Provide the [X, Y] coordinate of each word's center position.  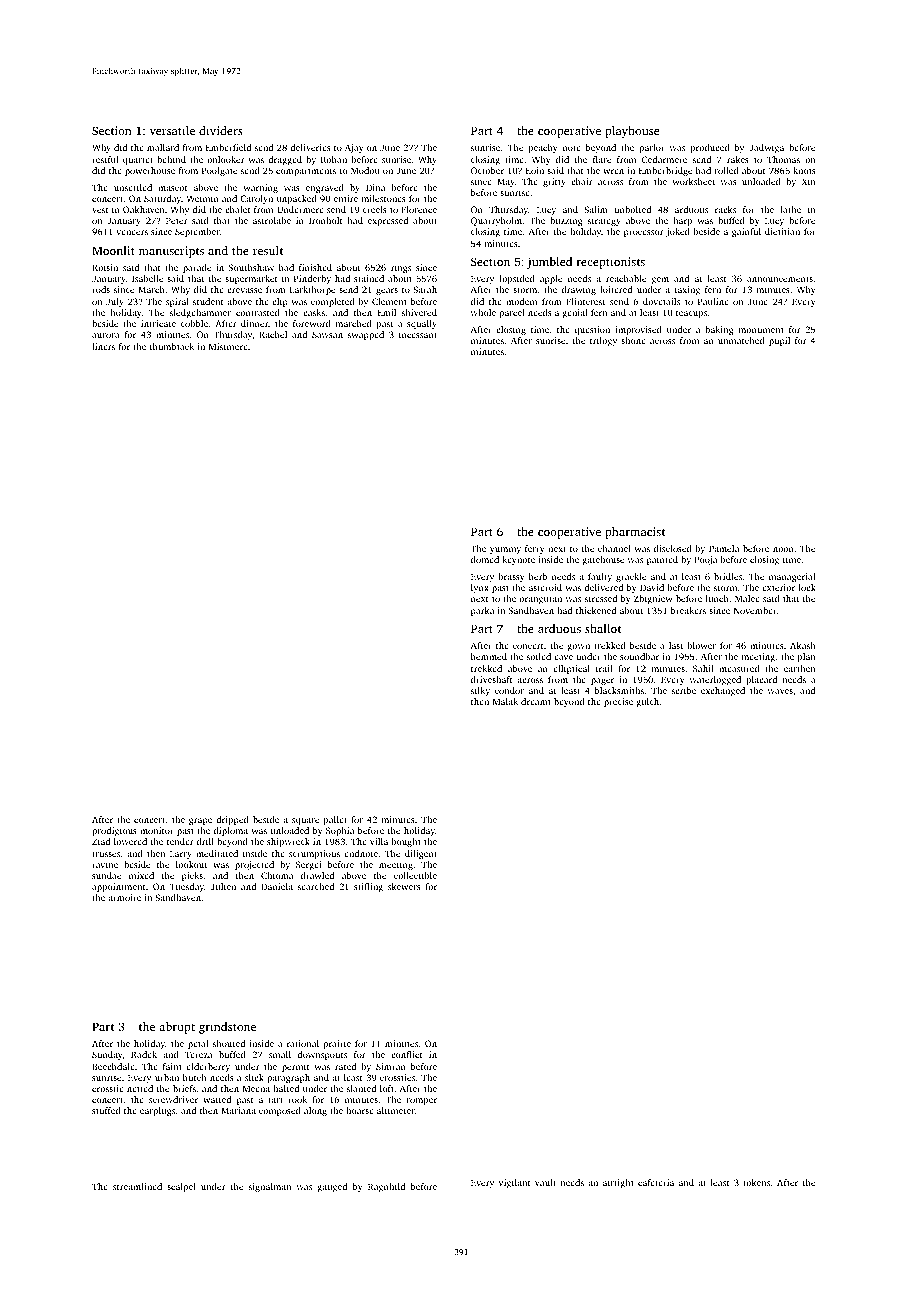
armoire [124, 897]
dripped [232, 820]
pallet [335, 820]
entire [346, 198]
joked [678, 232]
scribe [684, 690]
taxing [687, 290]
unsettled [133, 187]
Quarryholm [496, 221]
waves [780, 691]
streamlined [137, 1186]
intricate [158, 323]
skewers [404, 886]
